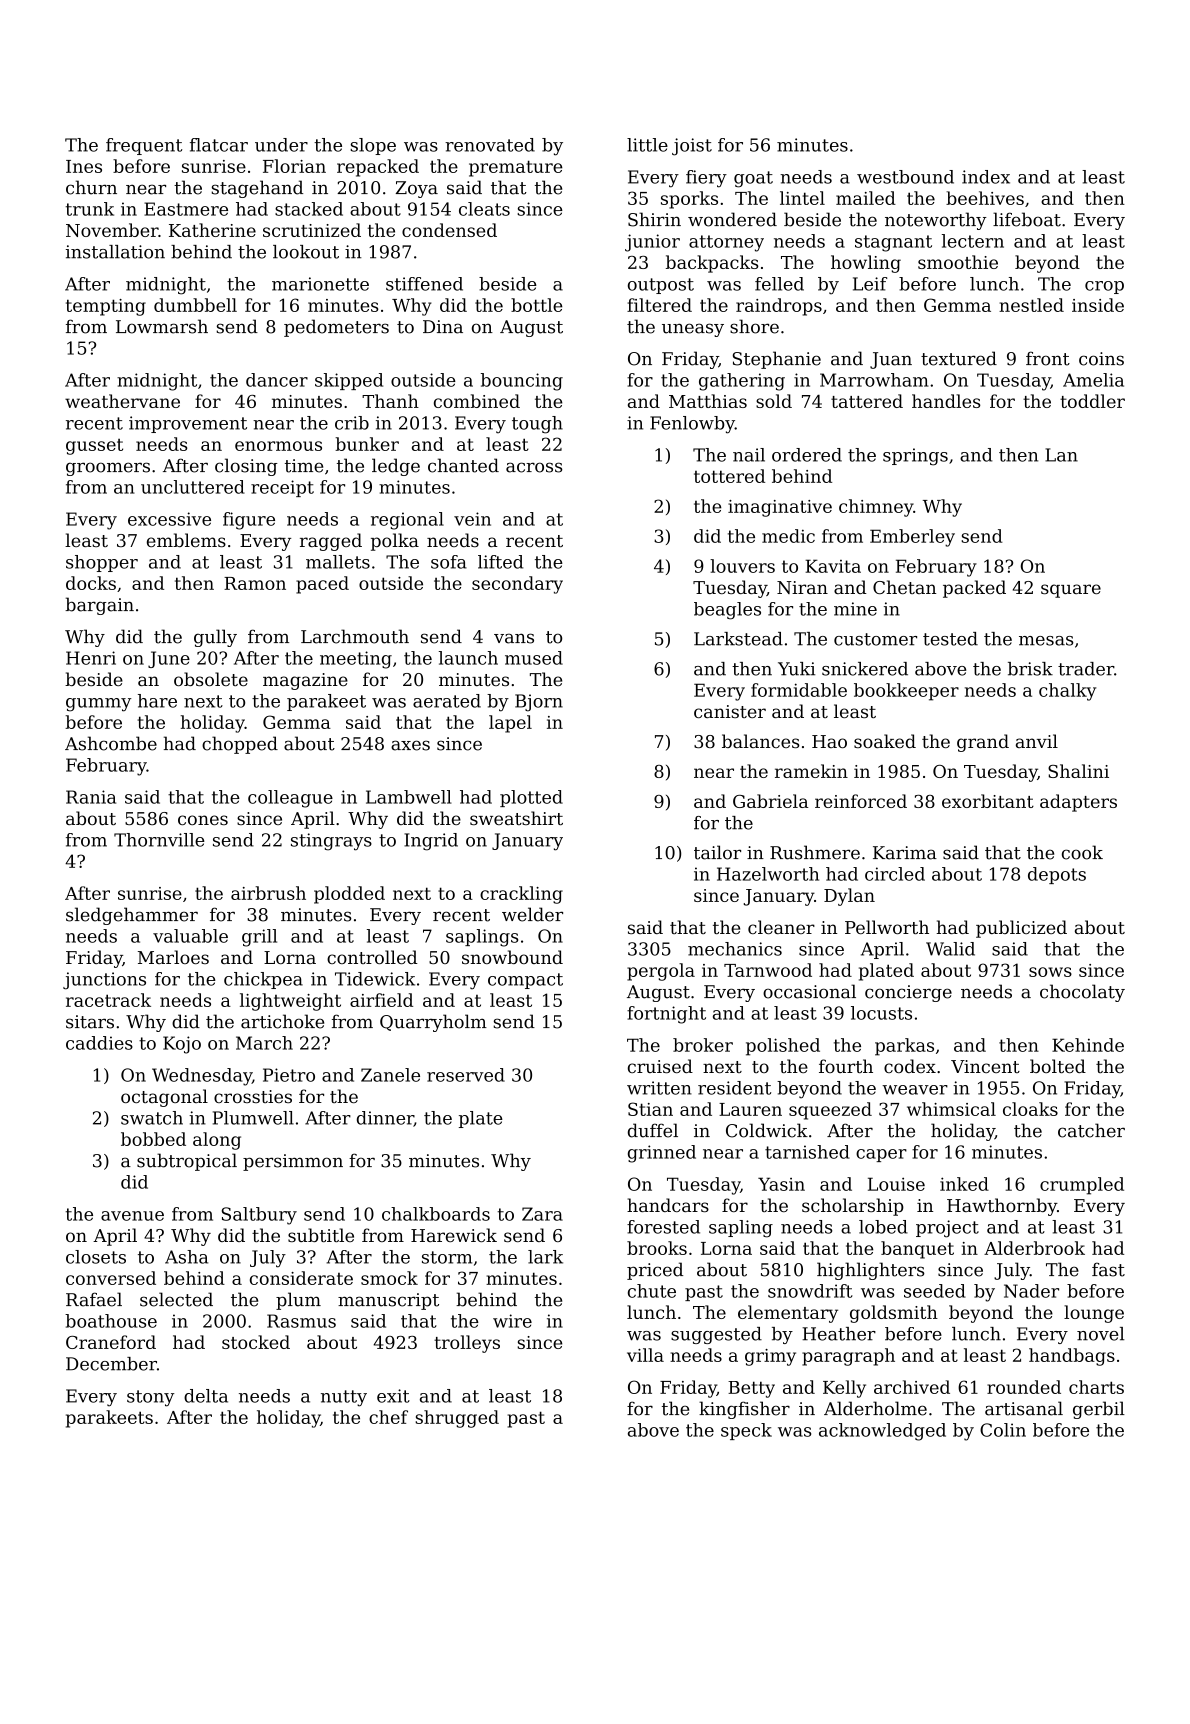 The image size is (1190, 1724). Describe the element at coordinates (206, 1396) in the page. I see `delta` at that location.
